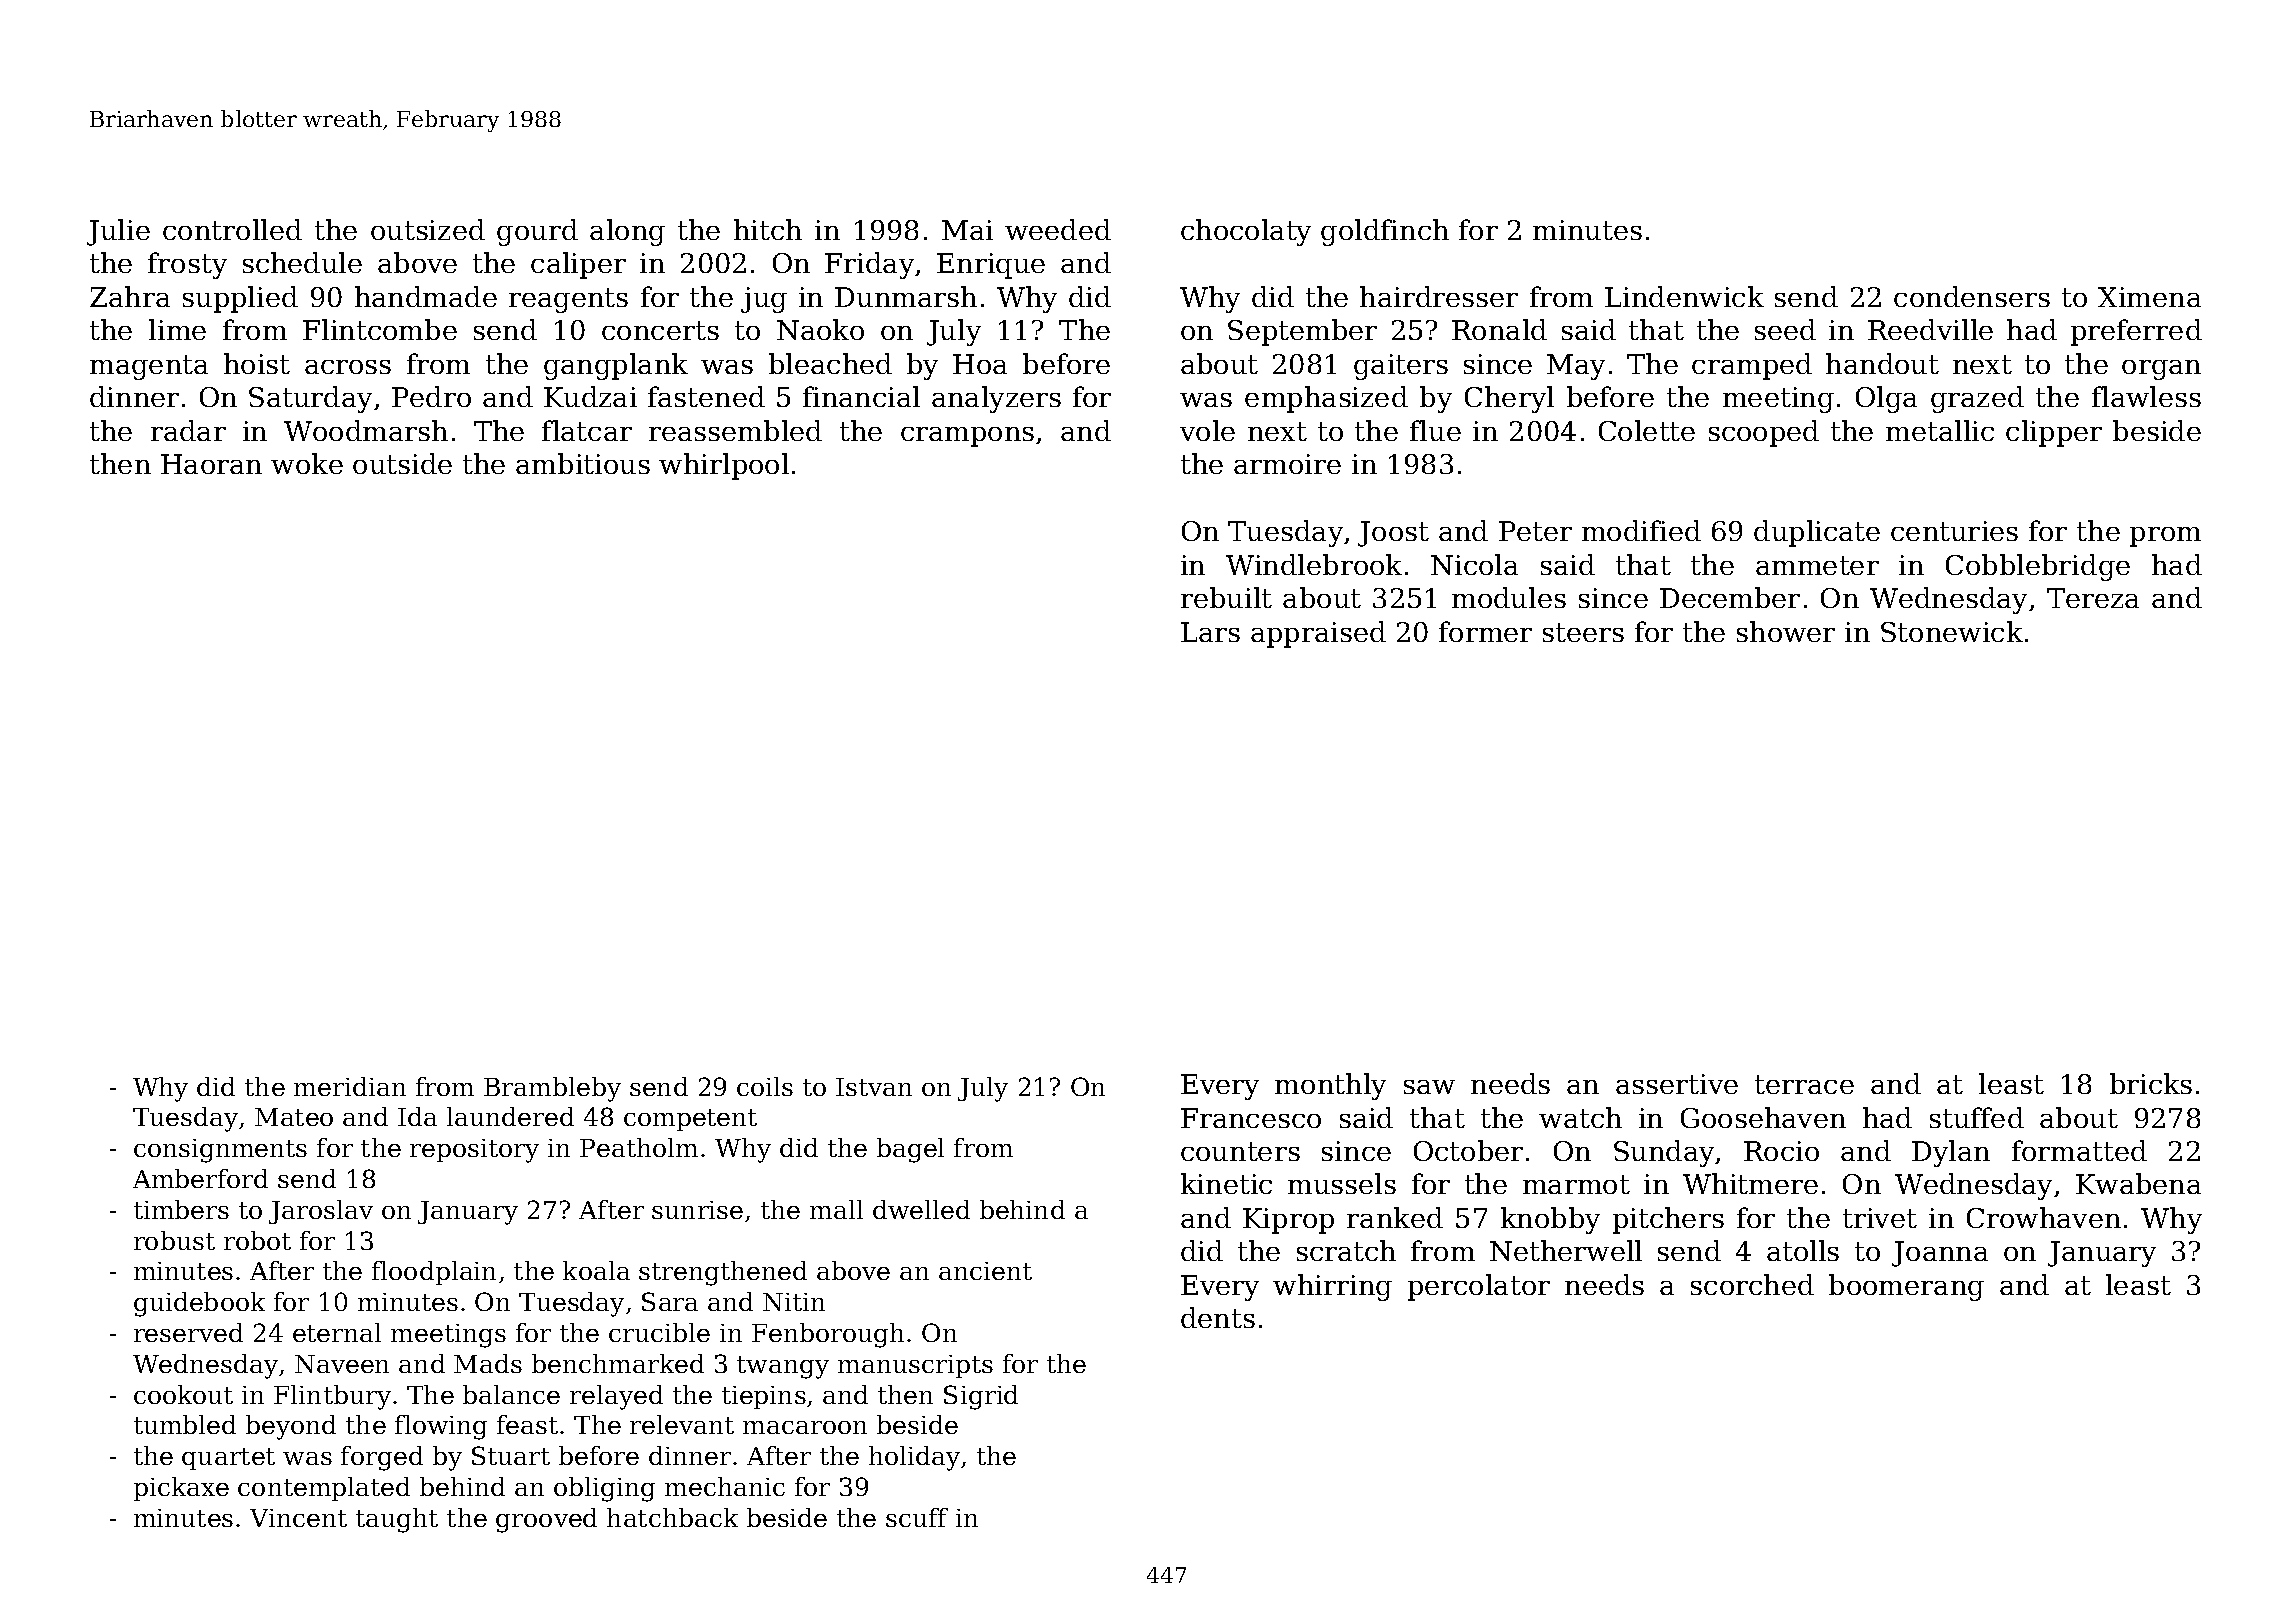 The image size is (2292, 1620). I want to click on Istvan, so click(874, 1087).
